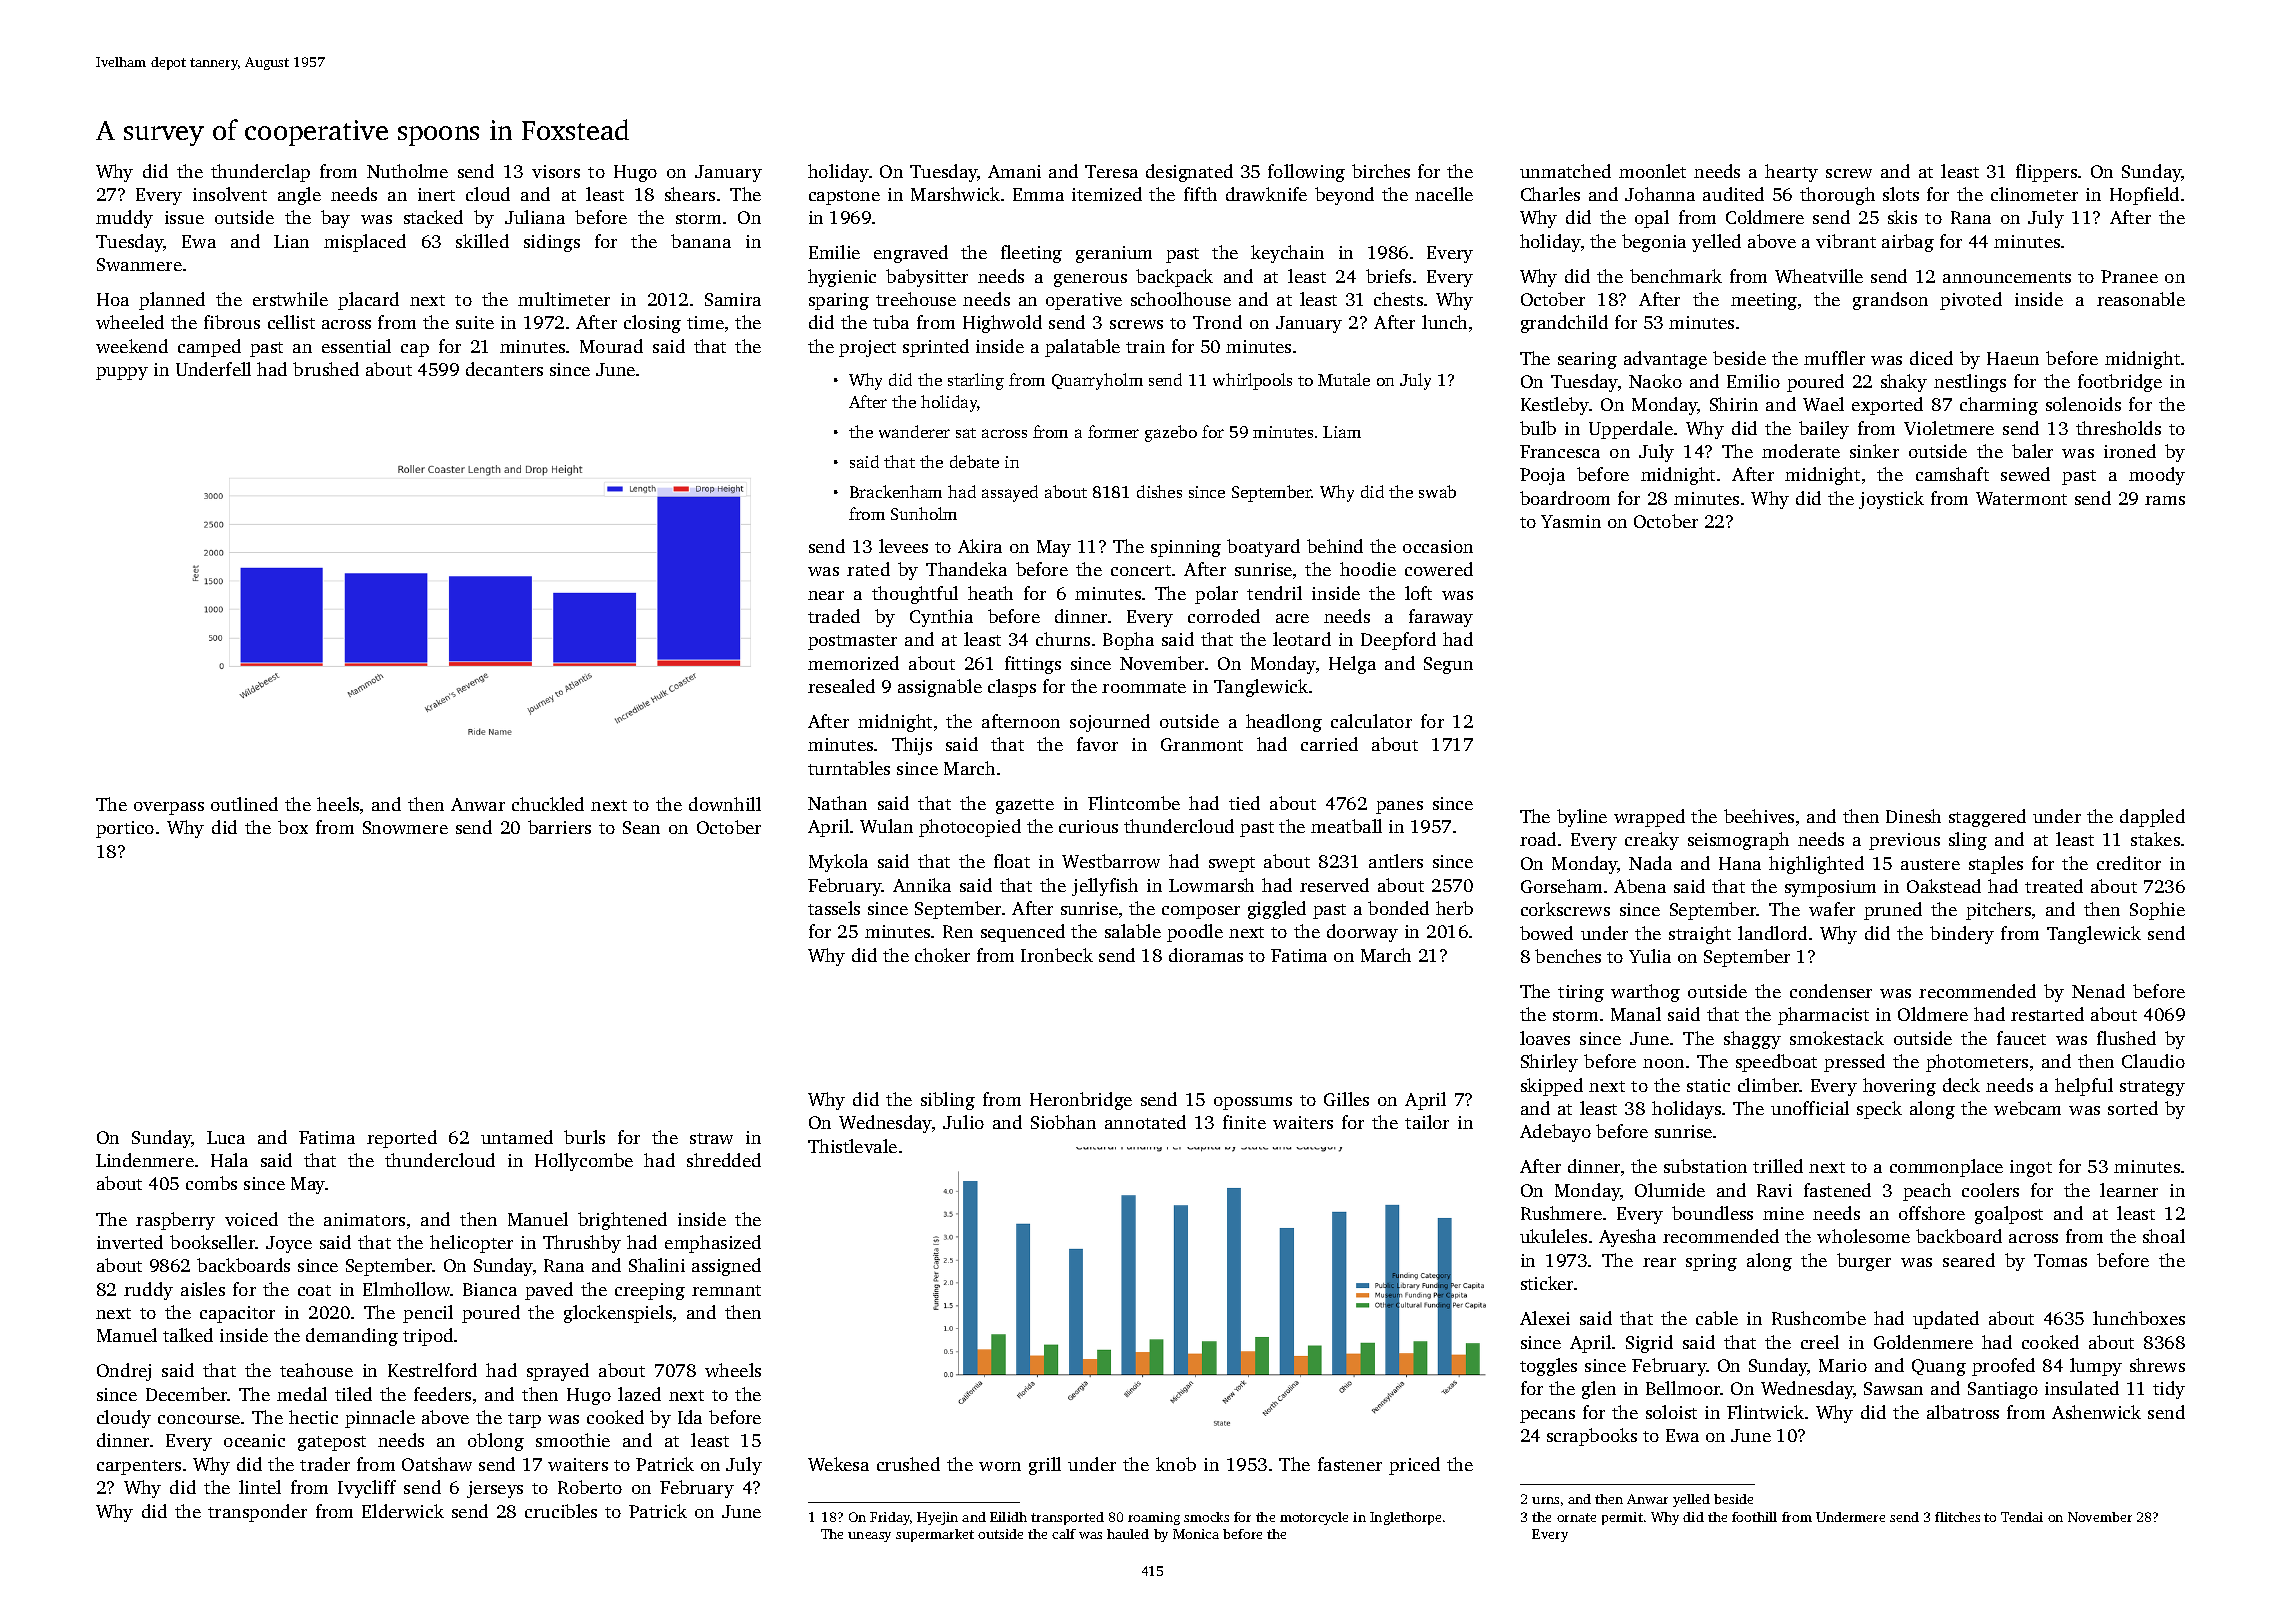  Describe the element at coordinates (2152, 818) in the screenshot. I see `dappled` at that location.
